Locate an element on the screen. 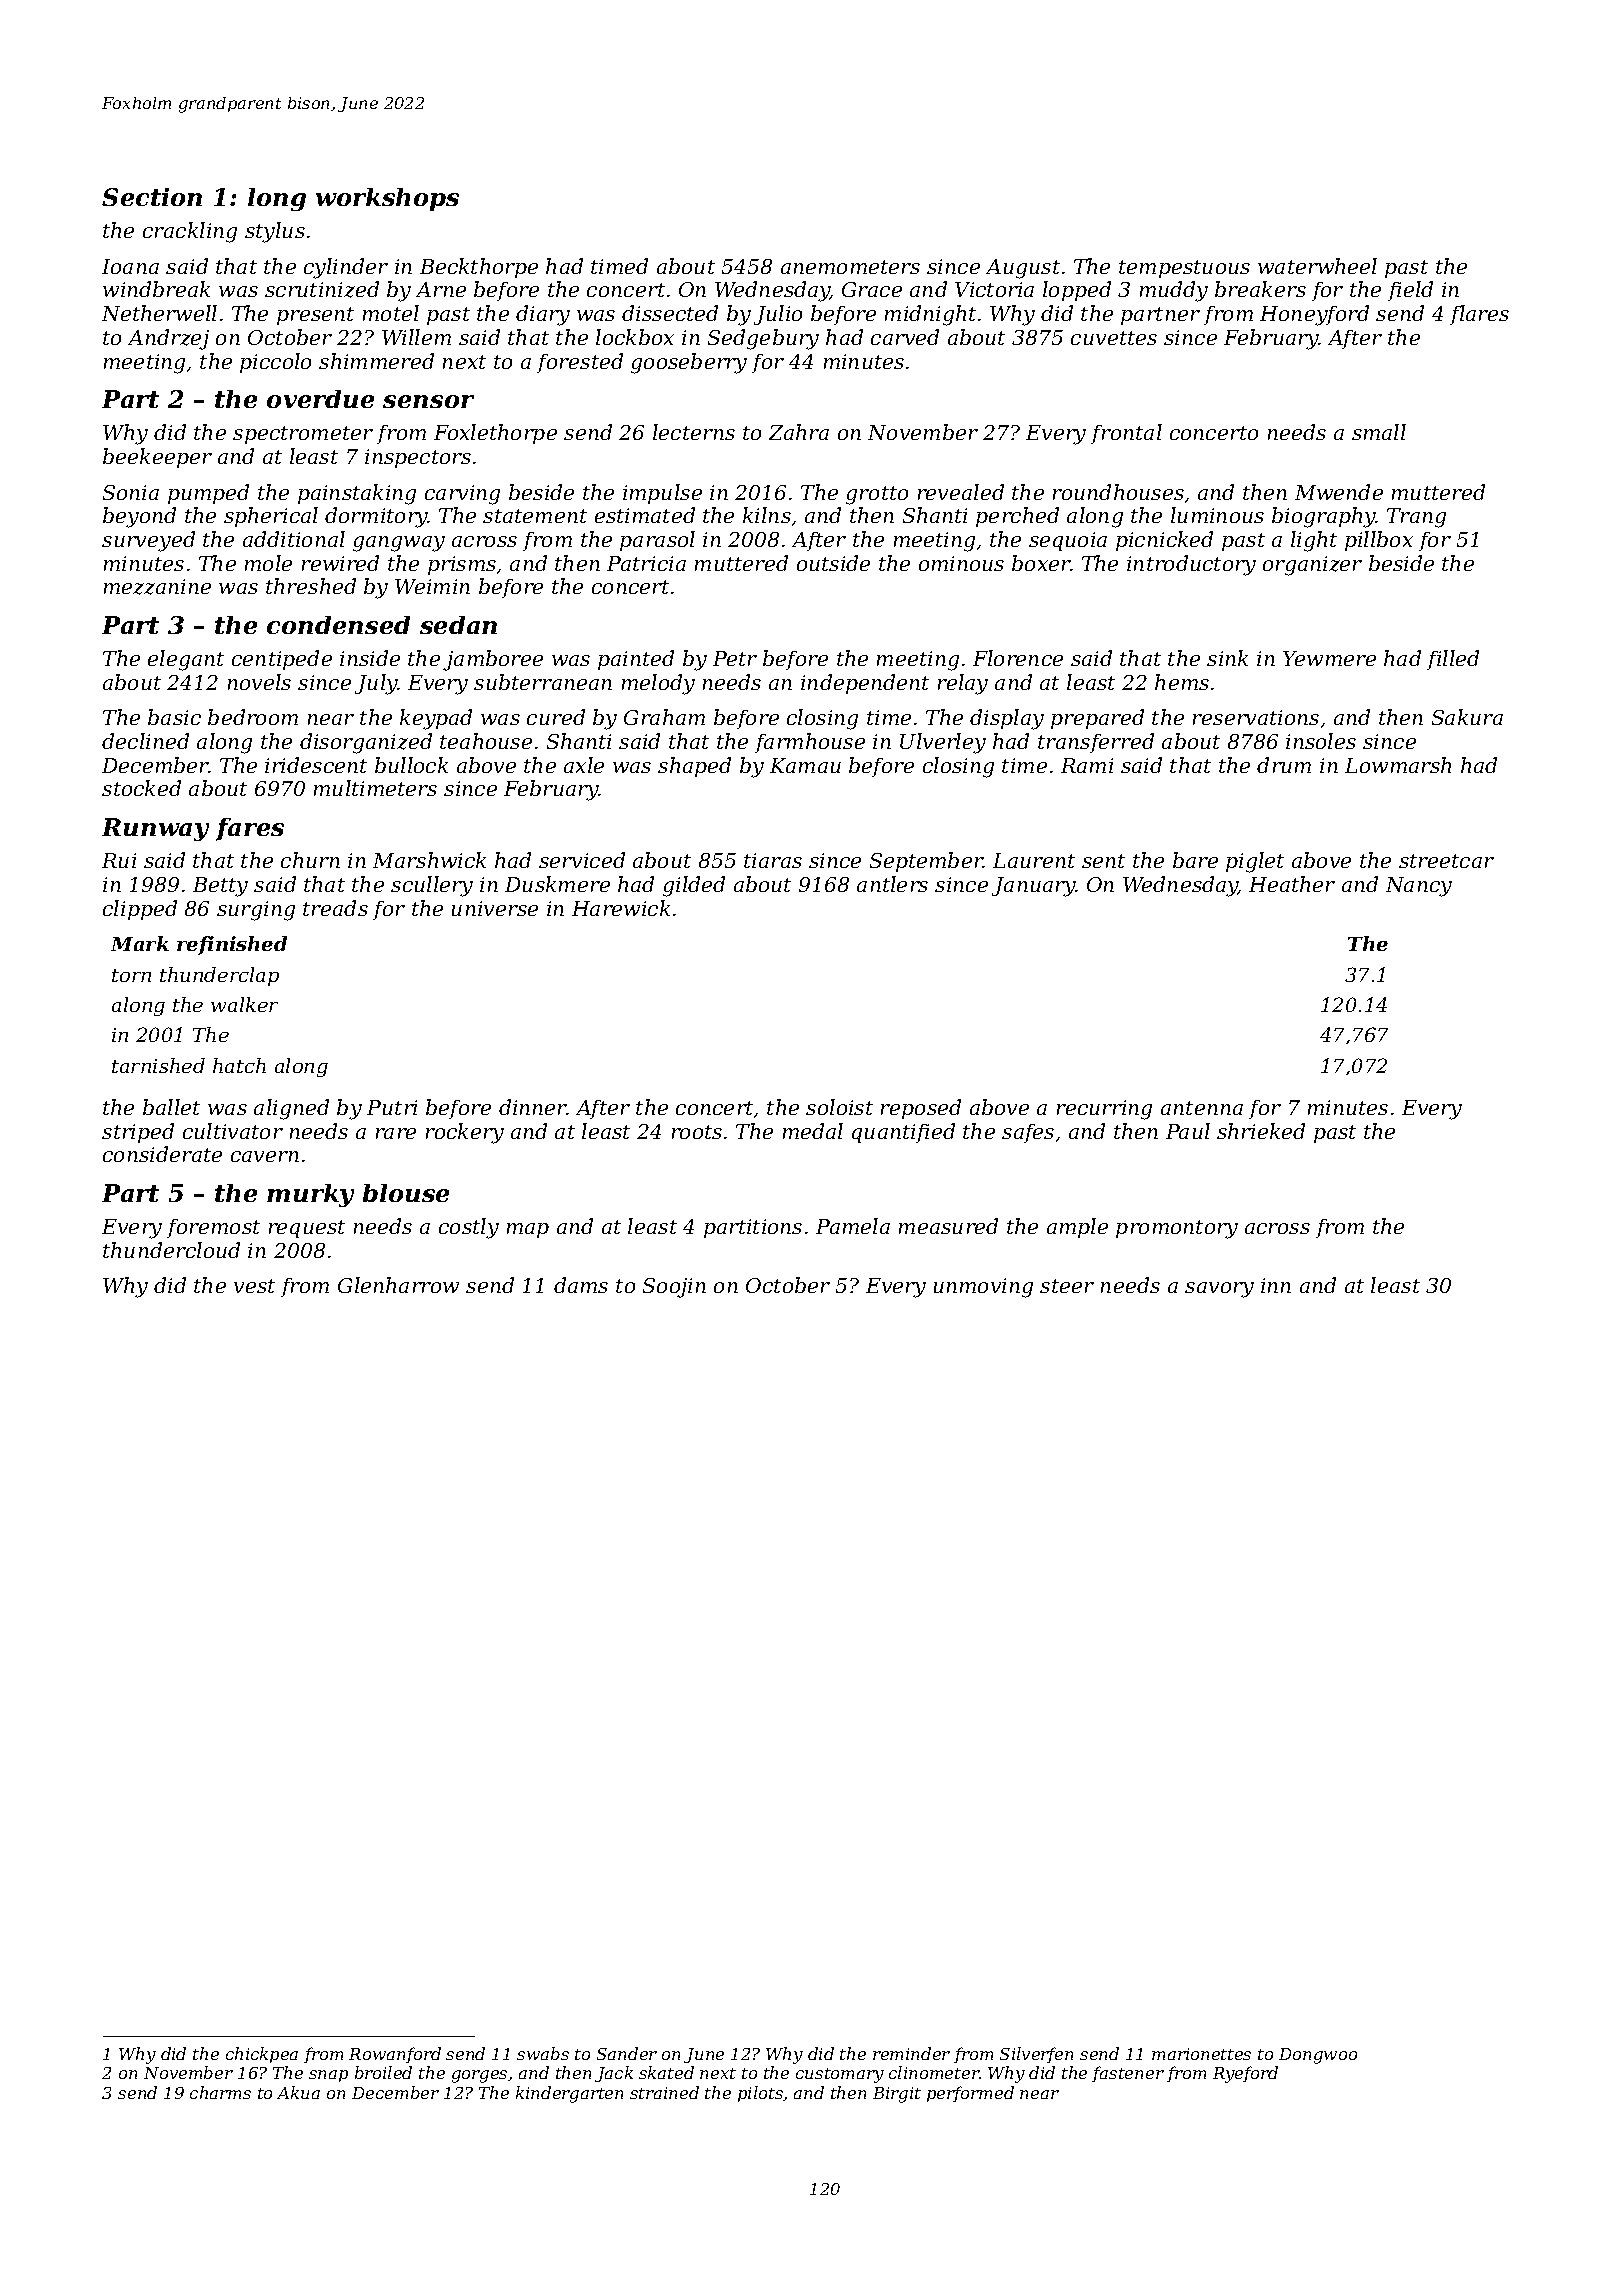 This screenshot has height=2292, width=1620. sensor is located at coordinates (428, 401).
